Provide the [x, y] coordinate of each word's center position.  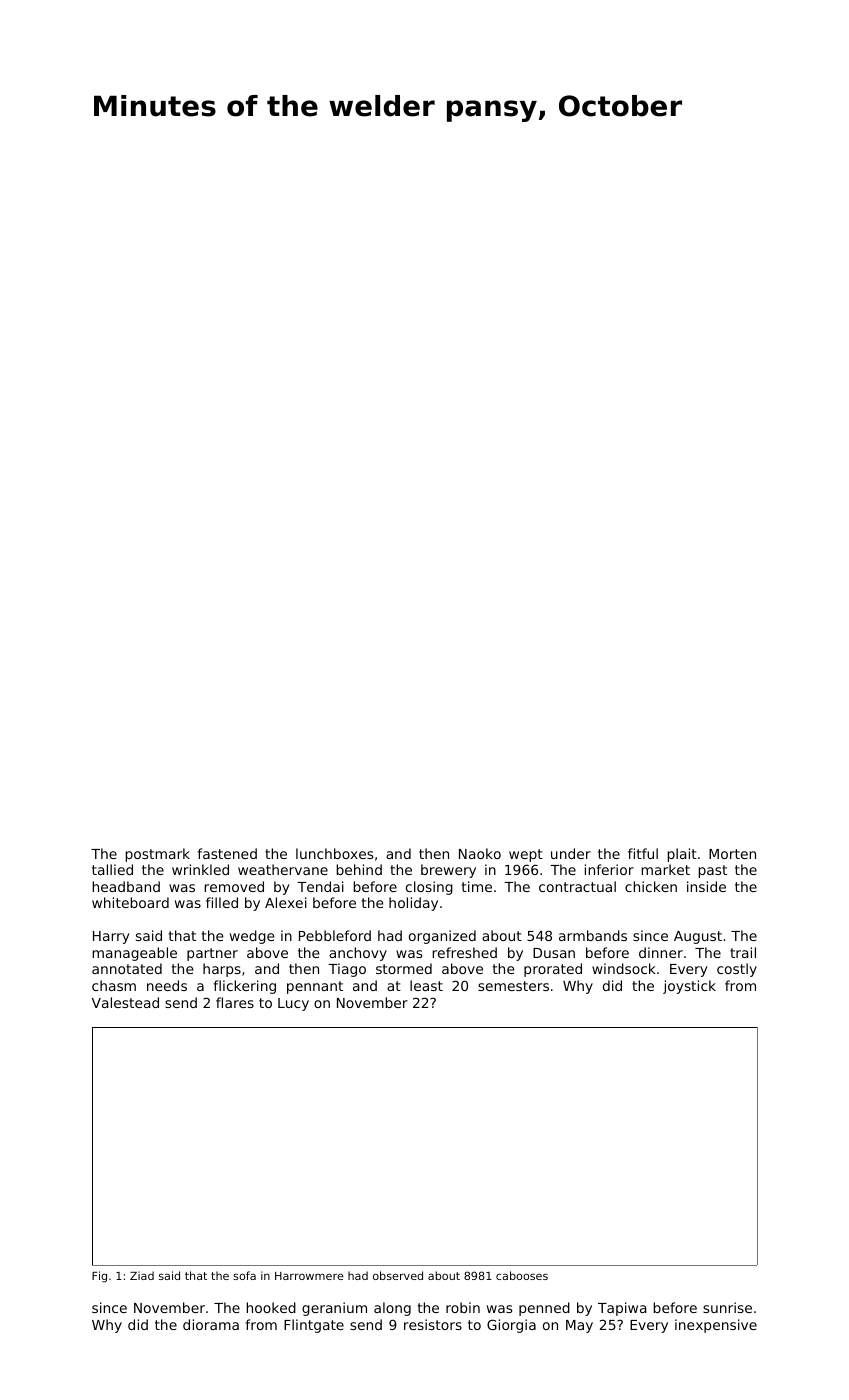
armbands [593, 935]
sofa [244, 1275]
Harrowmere [309, 1276]
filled [222, 902]
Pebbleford [335, 935]
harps [222, 970]
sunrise [727, 1307]
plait [682, 855]
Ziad [142, 1275]
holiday [413, 904]
